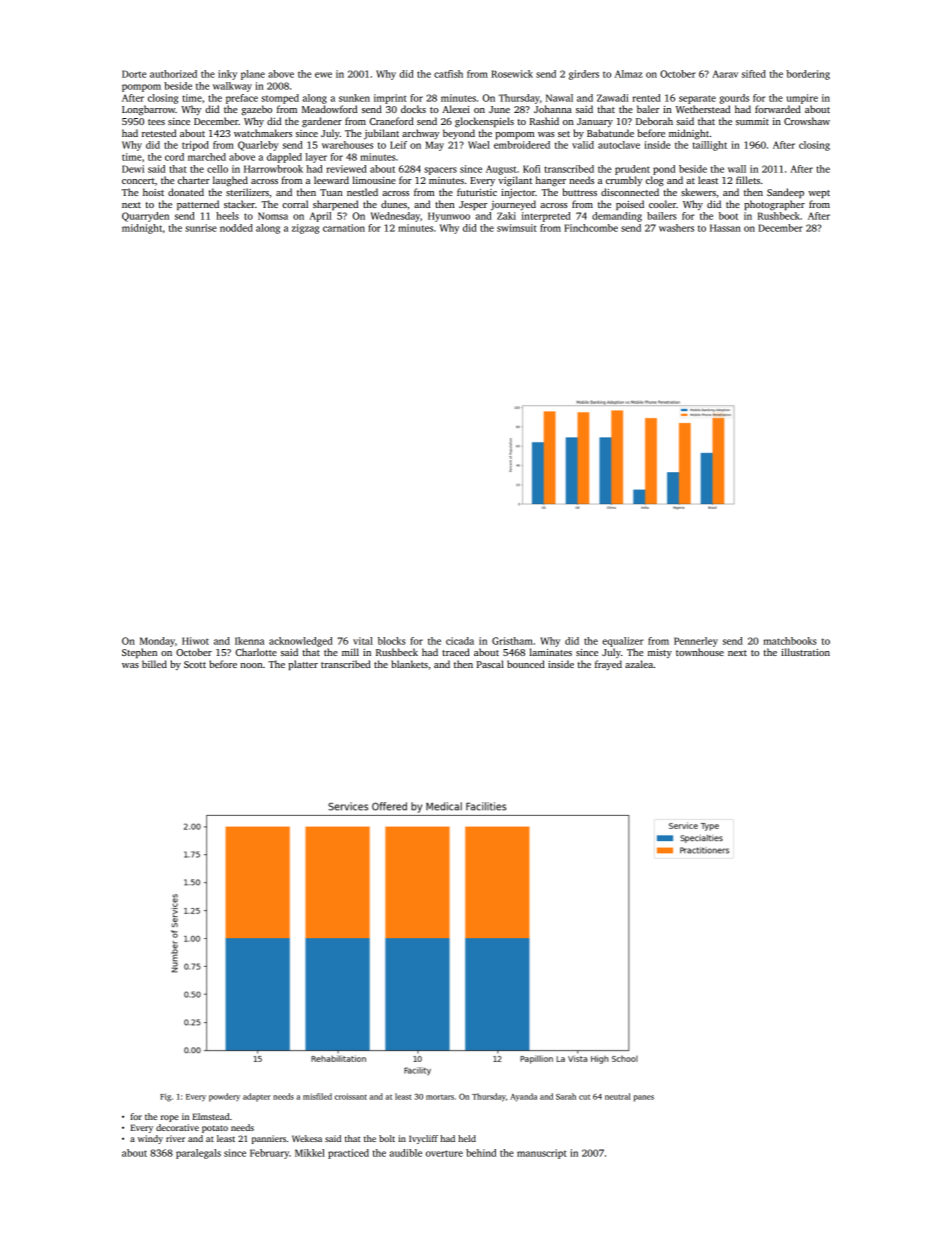  What do you see at coordinates (173, 74) in the image?
I see `authorized` at bounding box center [173, 74].
